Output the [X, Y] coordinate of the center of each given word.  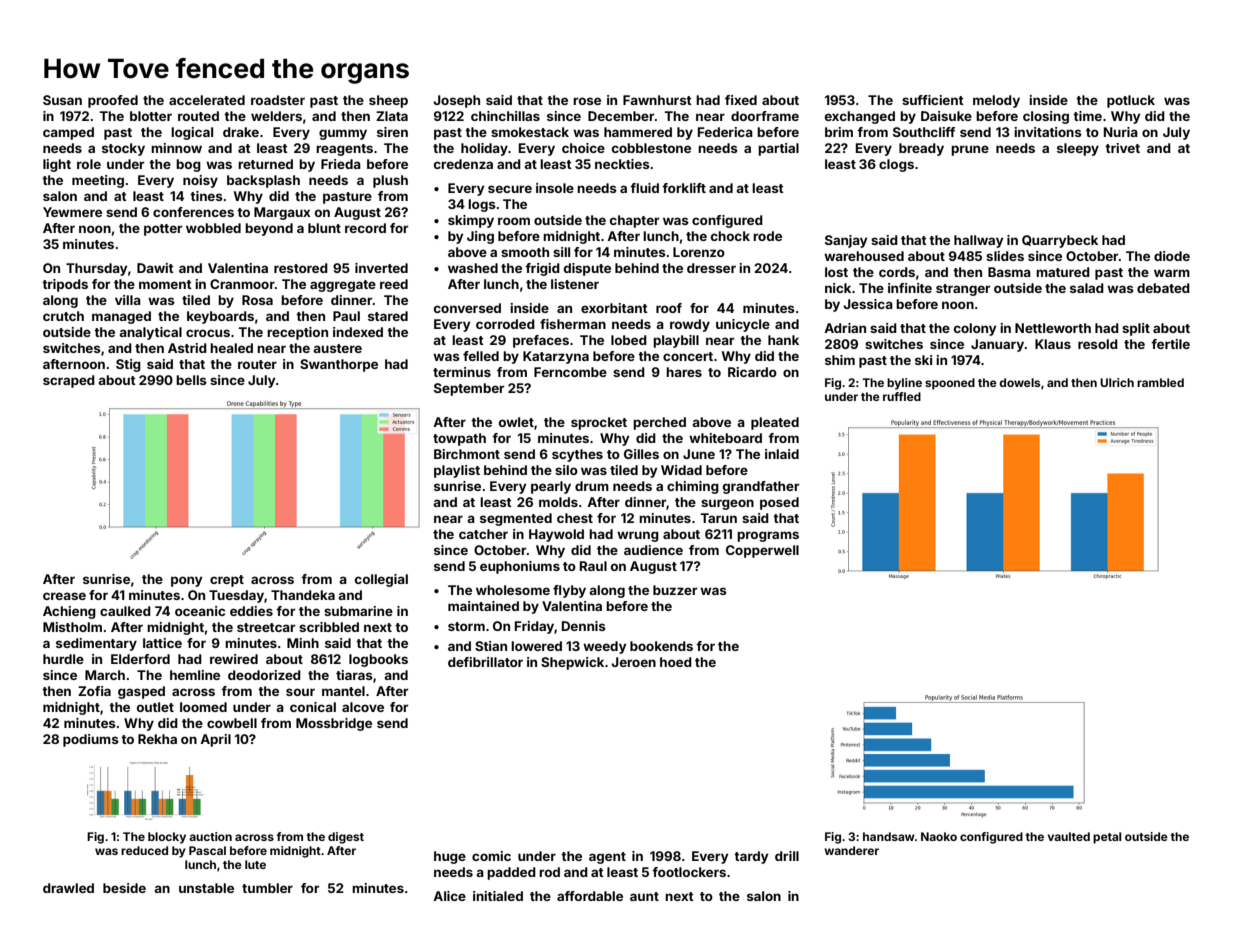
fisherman [573, 324]
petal [1107, 838]
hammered [638, 132]
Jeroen [633, 662]
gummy [343, 134]
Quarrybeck [1060, 241]
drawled [68, 888]
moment [165, 284]
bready [921, 149]
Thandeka [303, 595]
